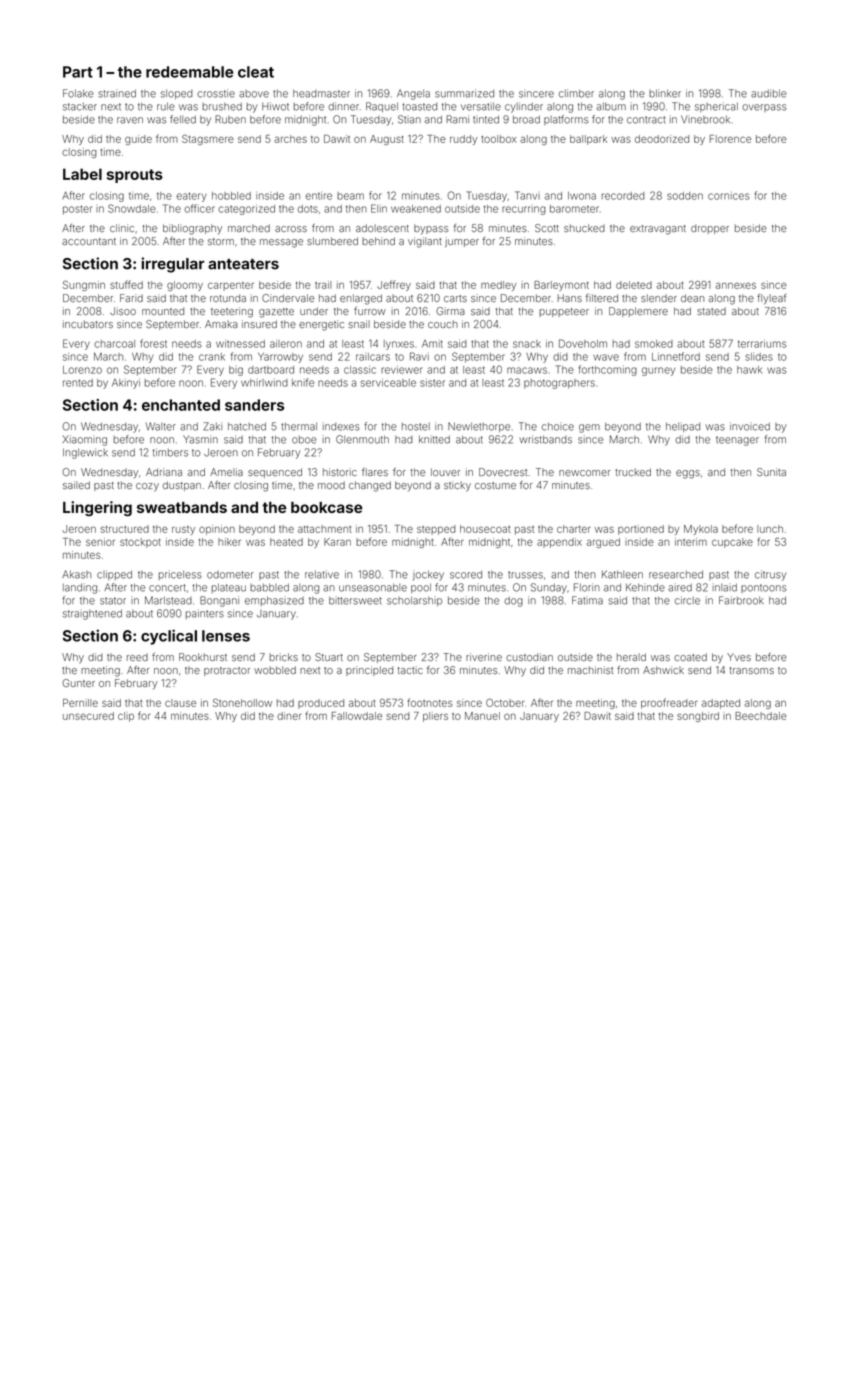 The image size is (849, 1400). What do you see at coordinates (484, 657) in the screenshot?
I see `riverine` at bounding box center [484, 657].
